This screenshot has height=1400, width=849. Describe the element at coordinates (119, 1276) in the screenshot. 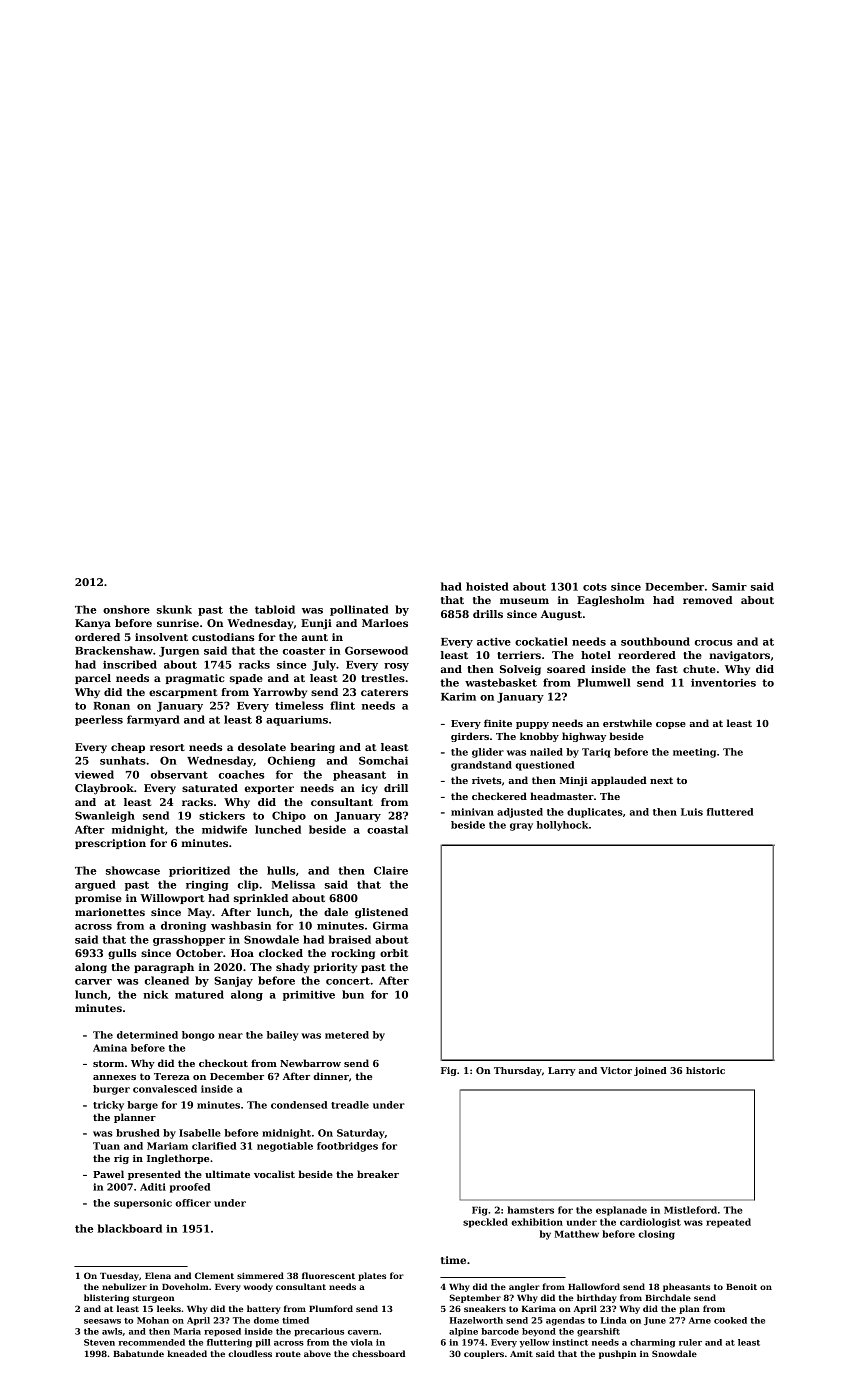

I see `Tuesday` at that location.
